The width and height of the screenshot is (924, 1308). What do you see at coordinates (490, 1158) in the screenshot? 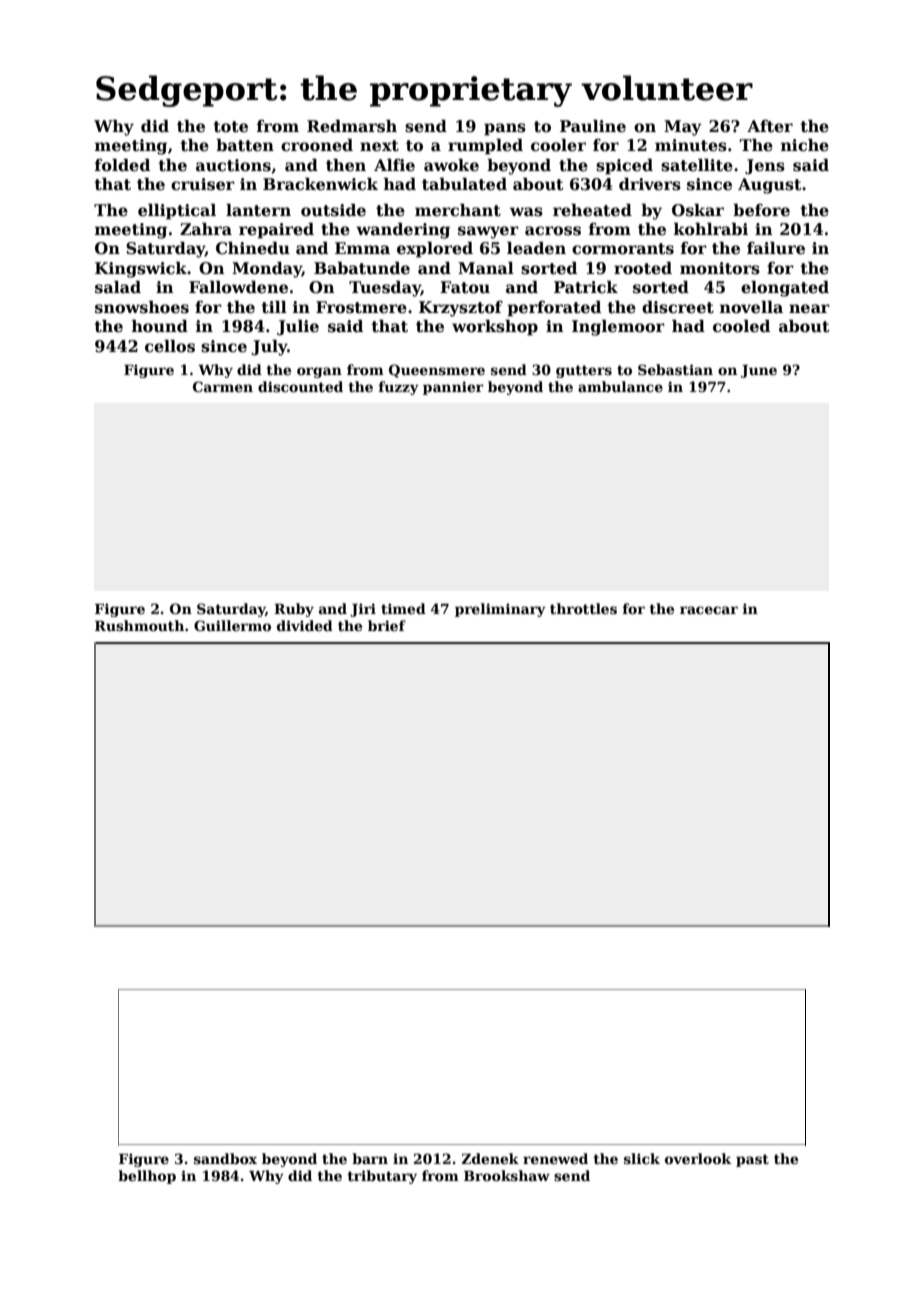
I see `Zdenek` at bounding box center [490, 1158].
